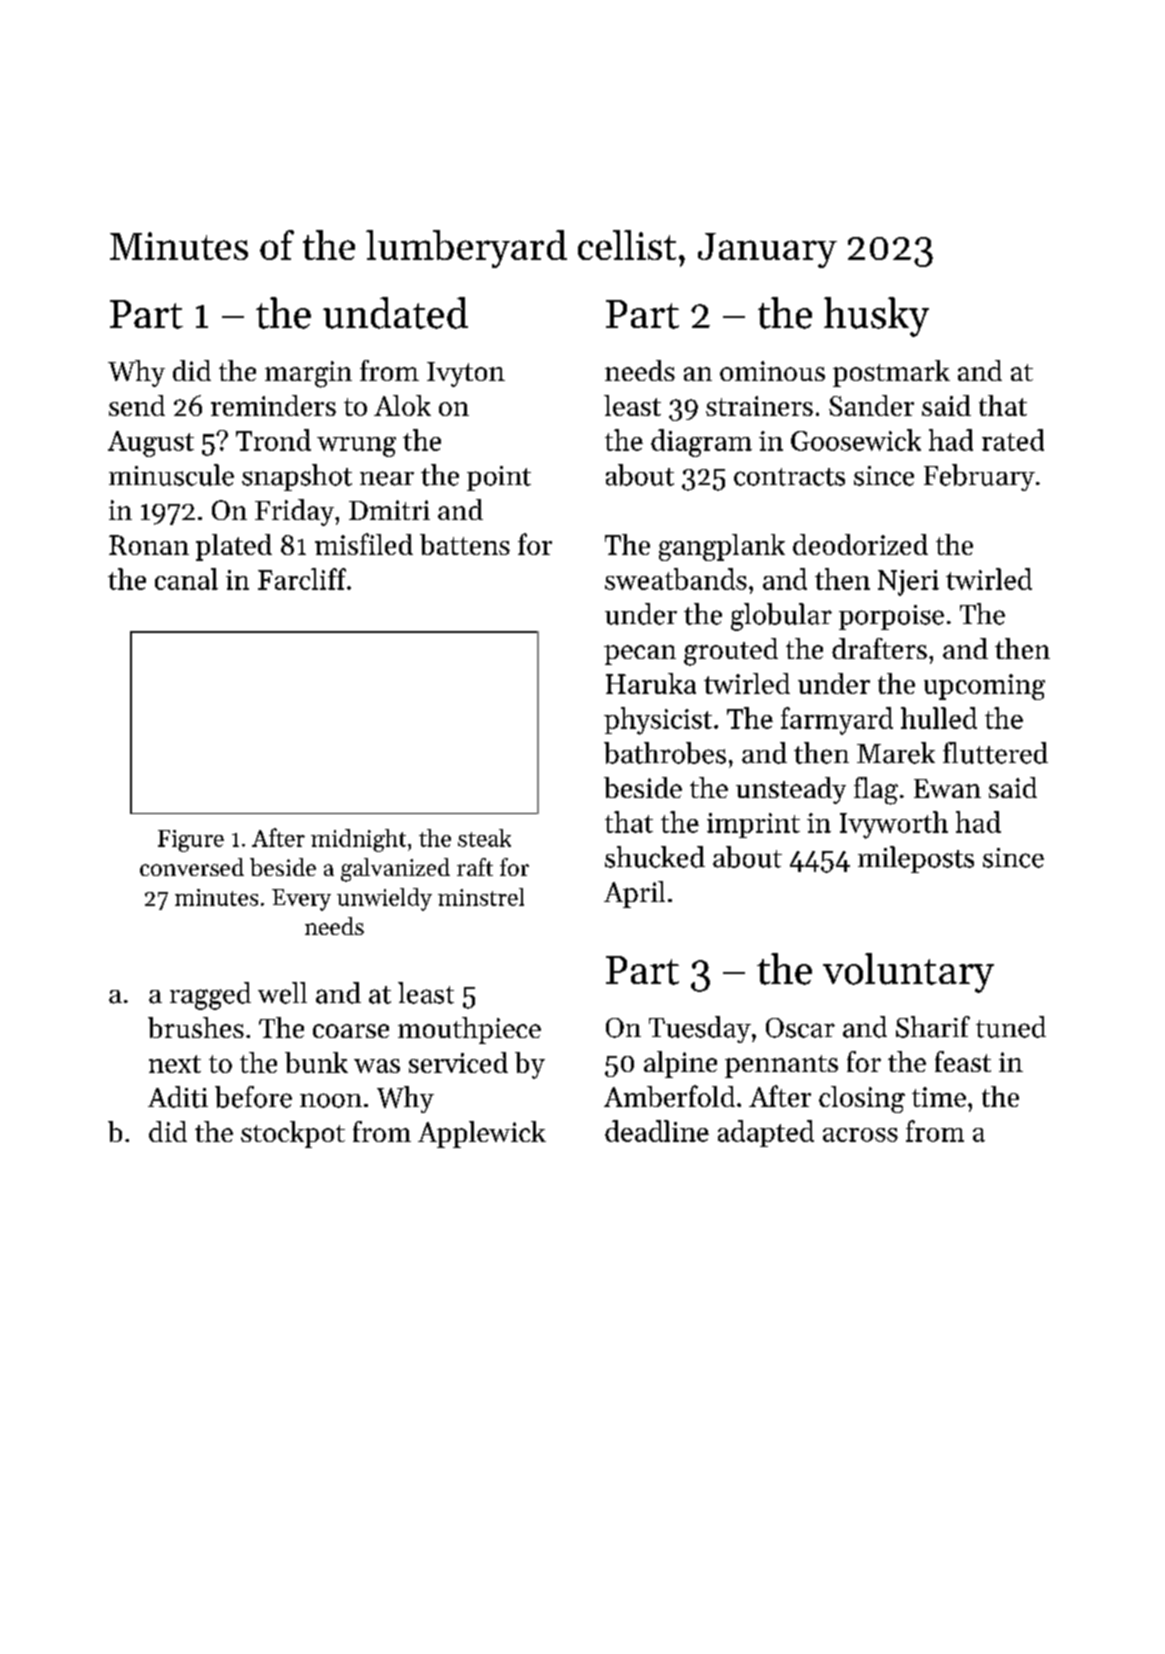 The image size is (1165, 1654). I want to click on canal, so click(186, 579).
